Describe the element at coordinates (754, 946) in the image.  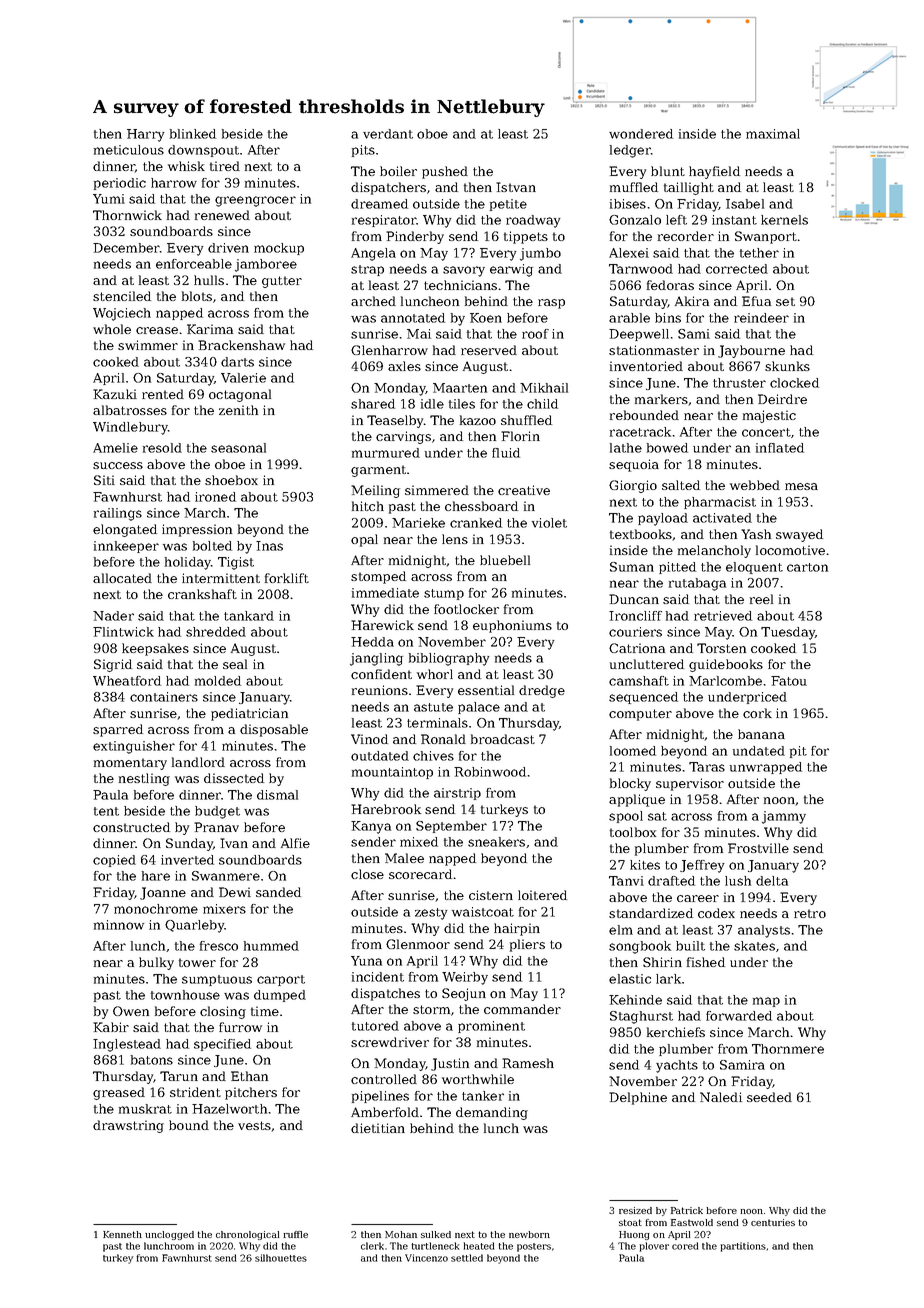
I see `skates` at that location.
